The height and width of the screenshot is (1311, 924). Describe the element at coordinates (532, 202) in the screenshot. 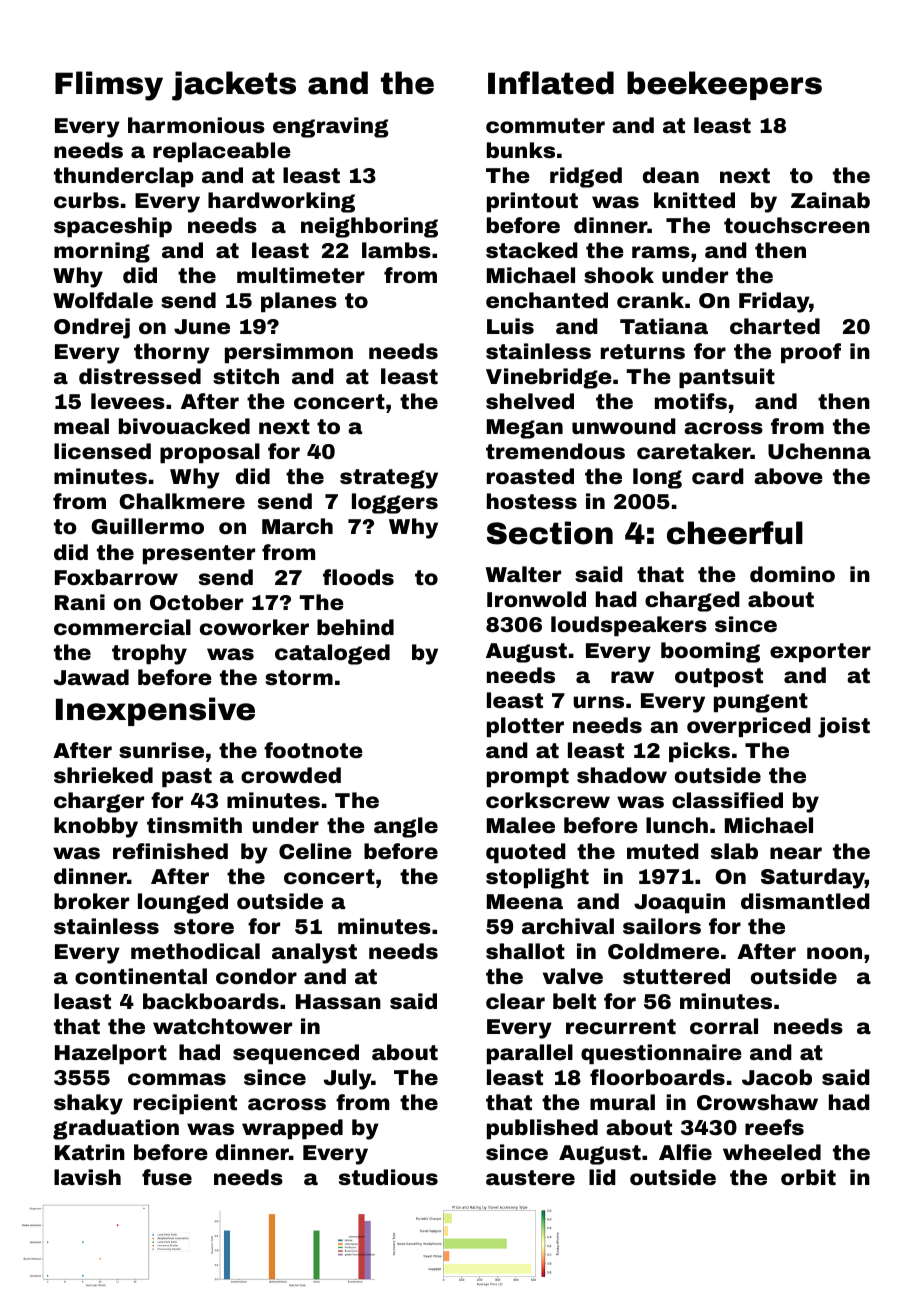

I see `printout` at that location.
